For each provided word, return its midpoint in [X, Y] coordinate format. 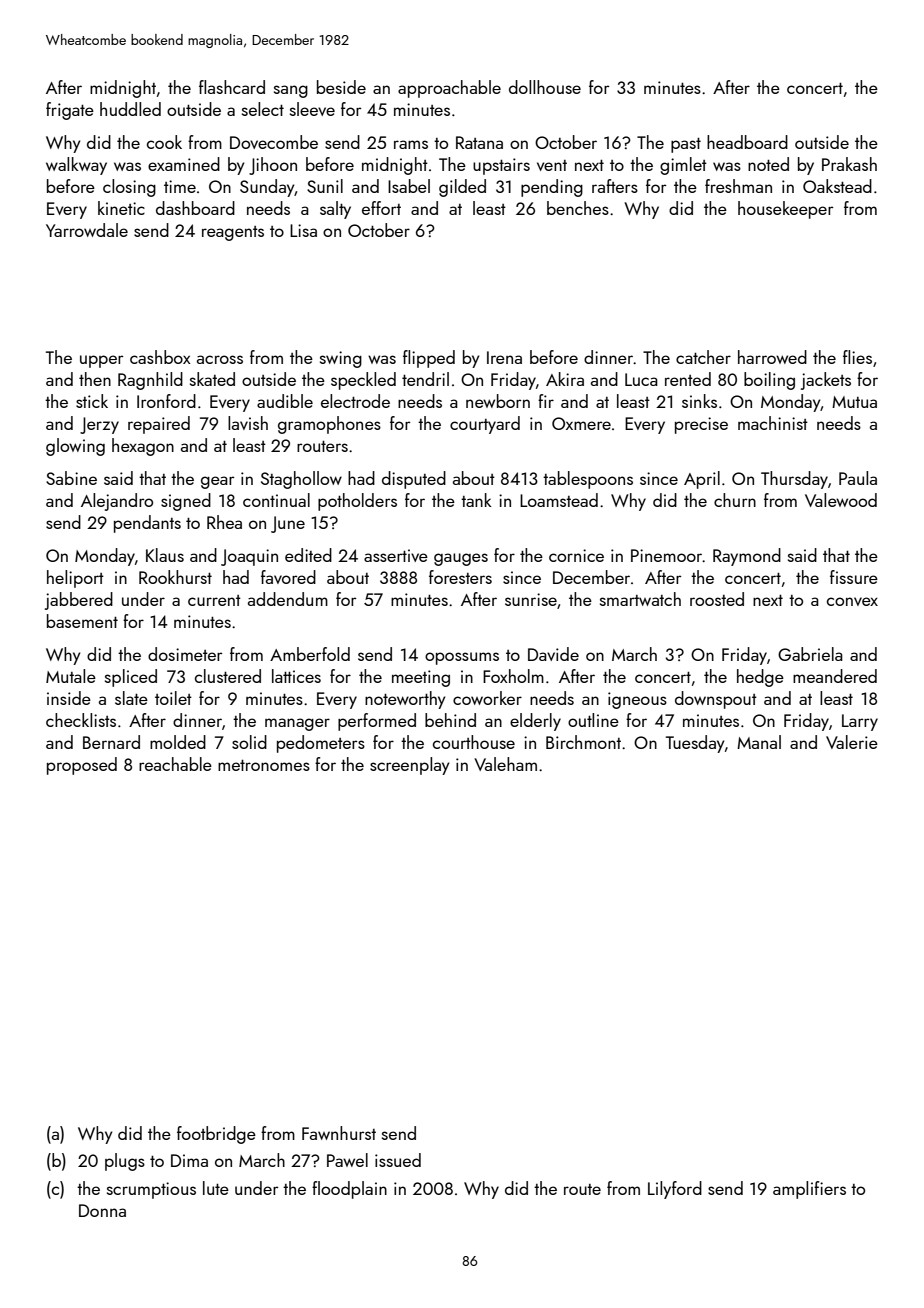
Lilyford [675, 1190]
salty [335, 210]
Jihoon [273, 166]
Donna [102, 1210]
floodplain [349, 1190]
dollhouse [545, 87]
